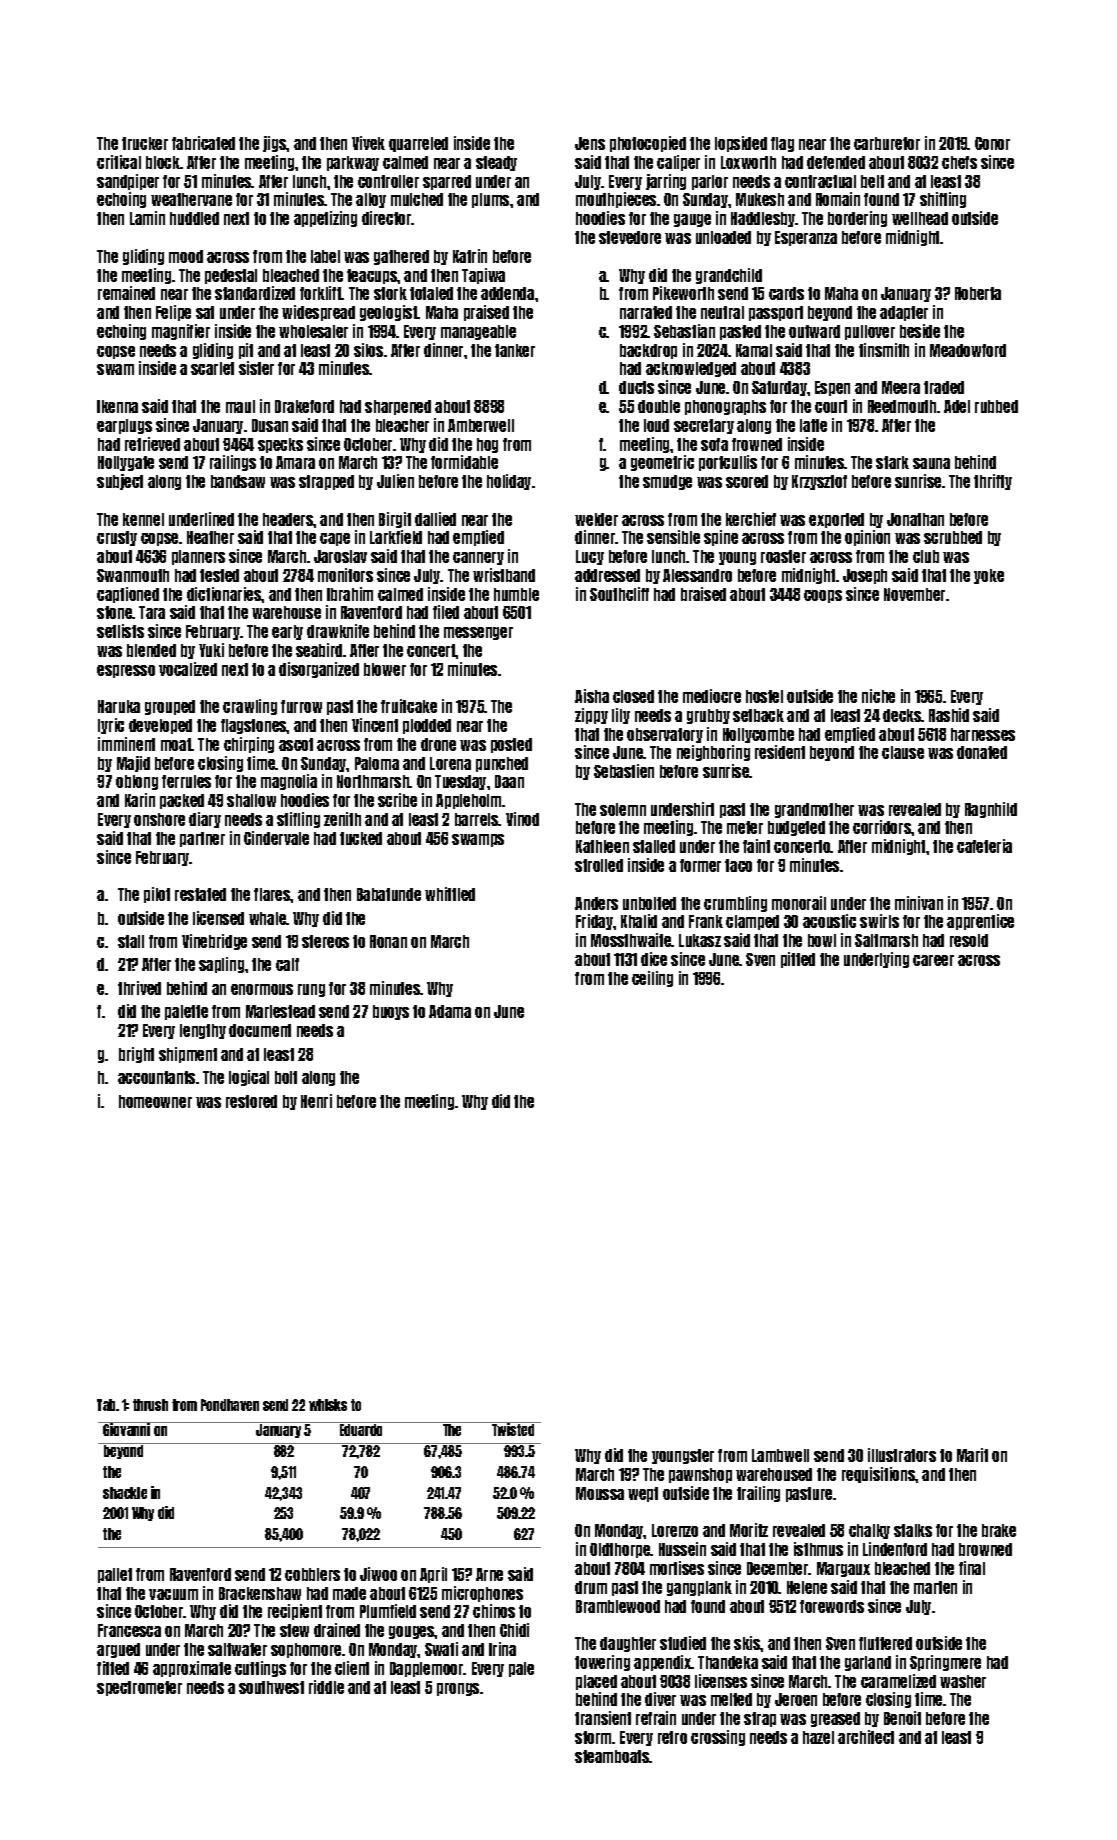  Describe the element at coordinates (418, 144) in the screenshot. I see `quarreled` at that location.
